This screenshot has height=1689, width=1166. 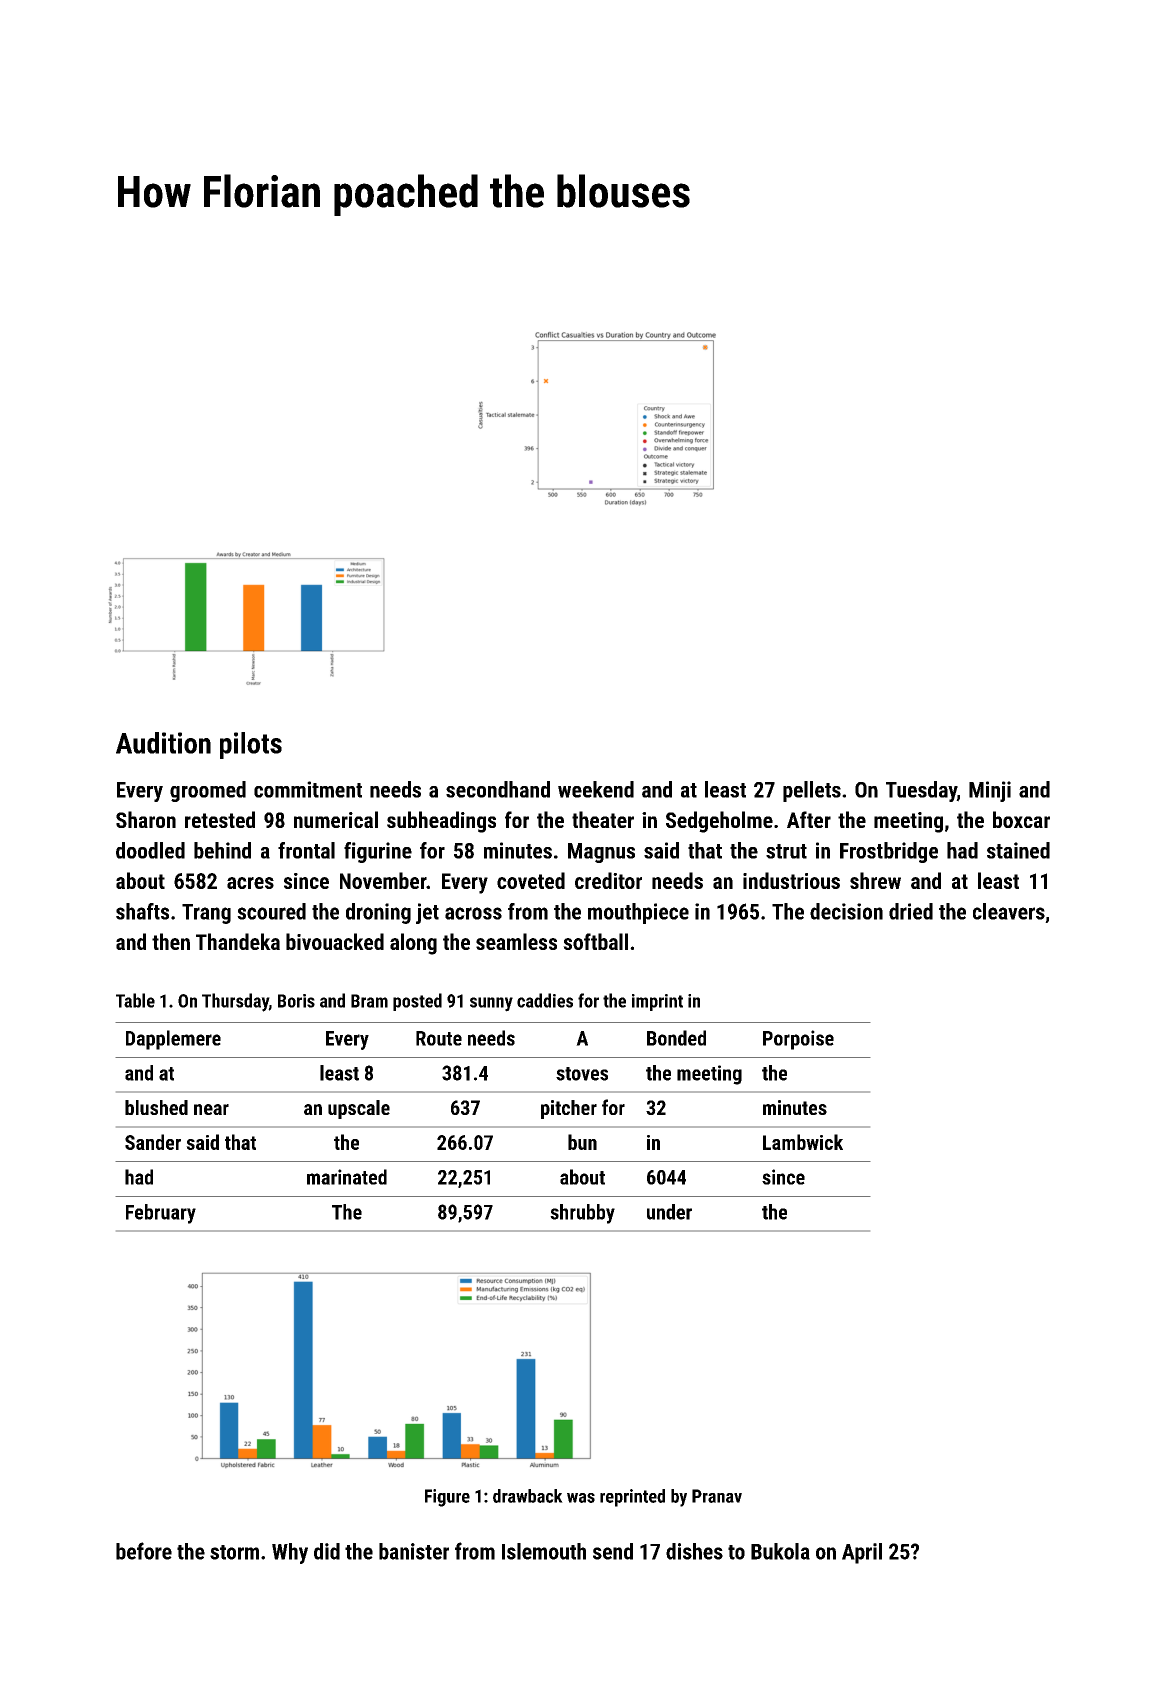 What do you see at coordinates (234, 1552) in the screenshot?
I see `storm` at bounding box center [234, 1552].
